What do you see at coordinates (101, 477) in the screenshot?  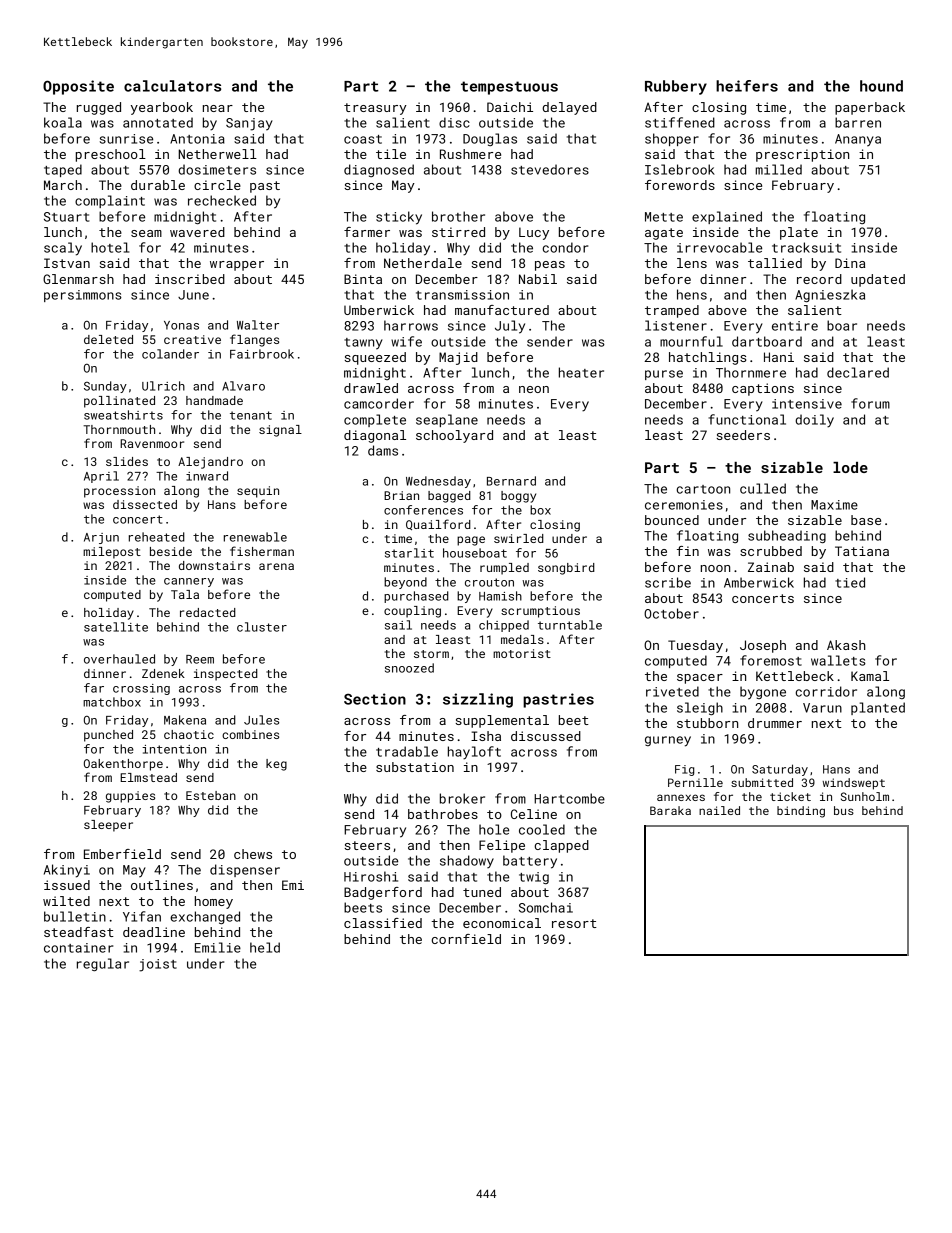 I see `April` at bounding box center [101, 477].
